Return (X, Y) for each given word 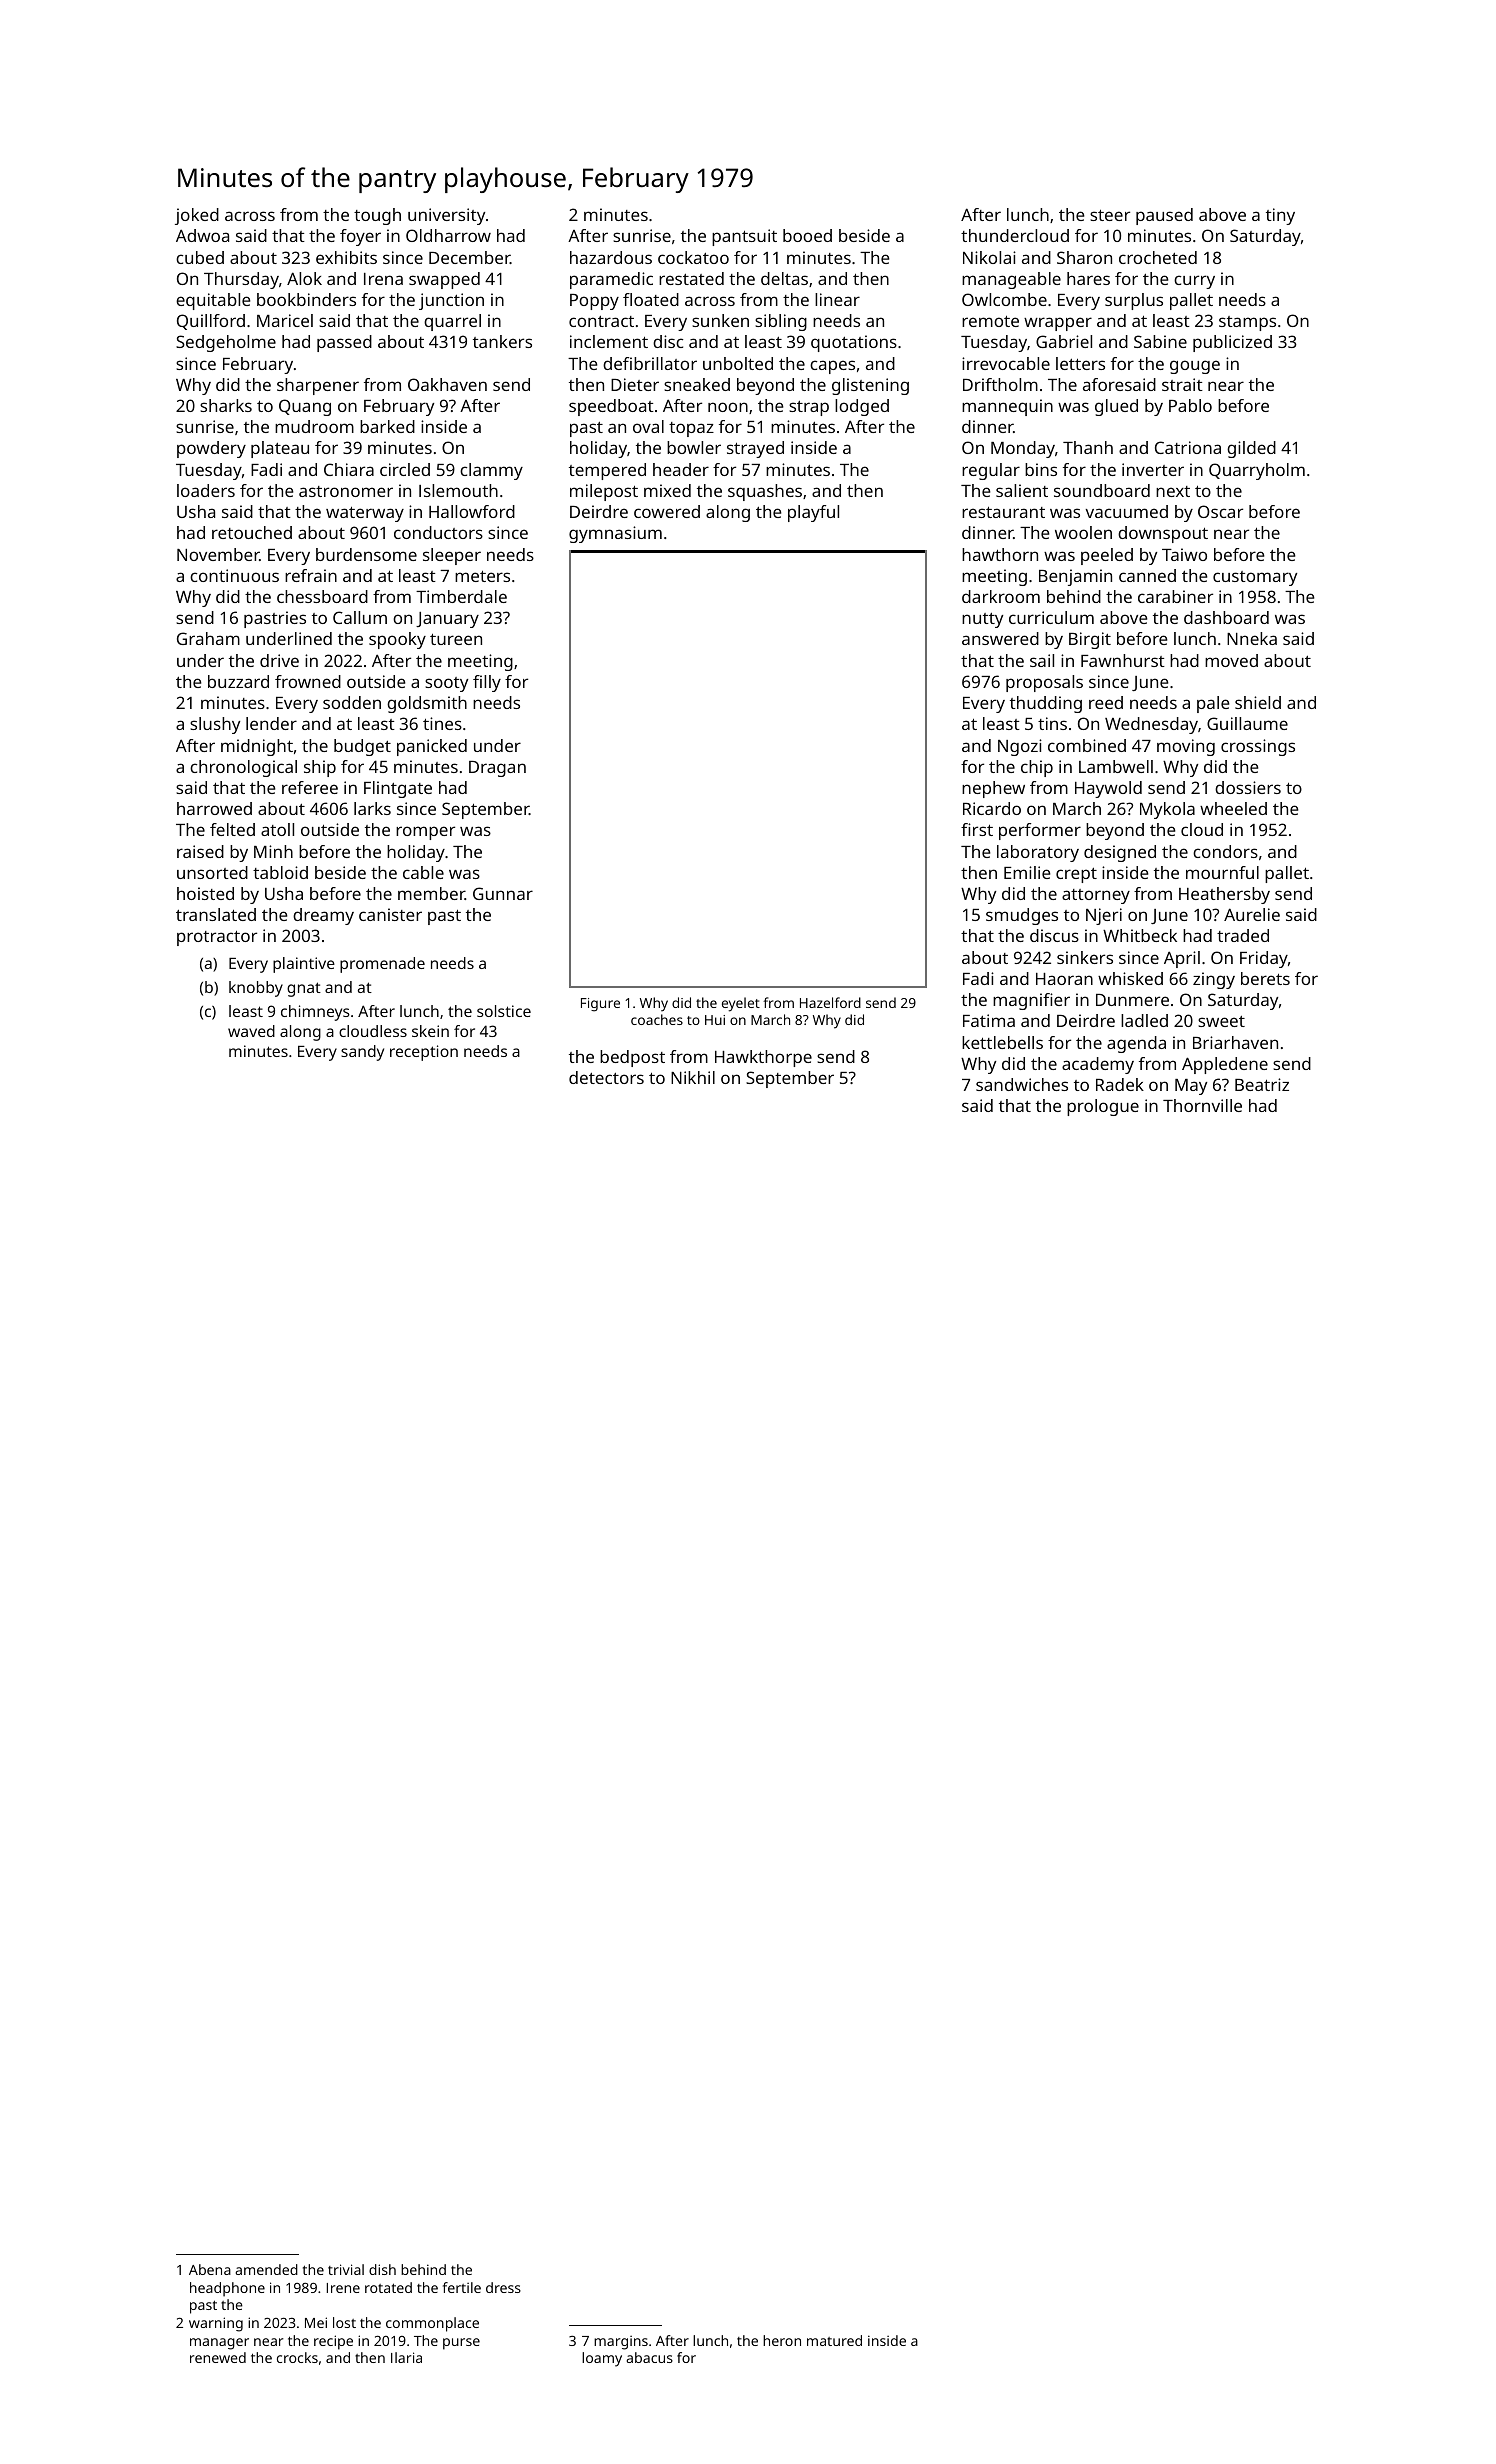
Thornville (1202, 1105)
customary (1255, 578)
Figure (600, 1005)
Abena (210, 2269)
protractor (217, 938)
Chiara (349, 469)
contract (601, 321)
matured (834, 2340)
